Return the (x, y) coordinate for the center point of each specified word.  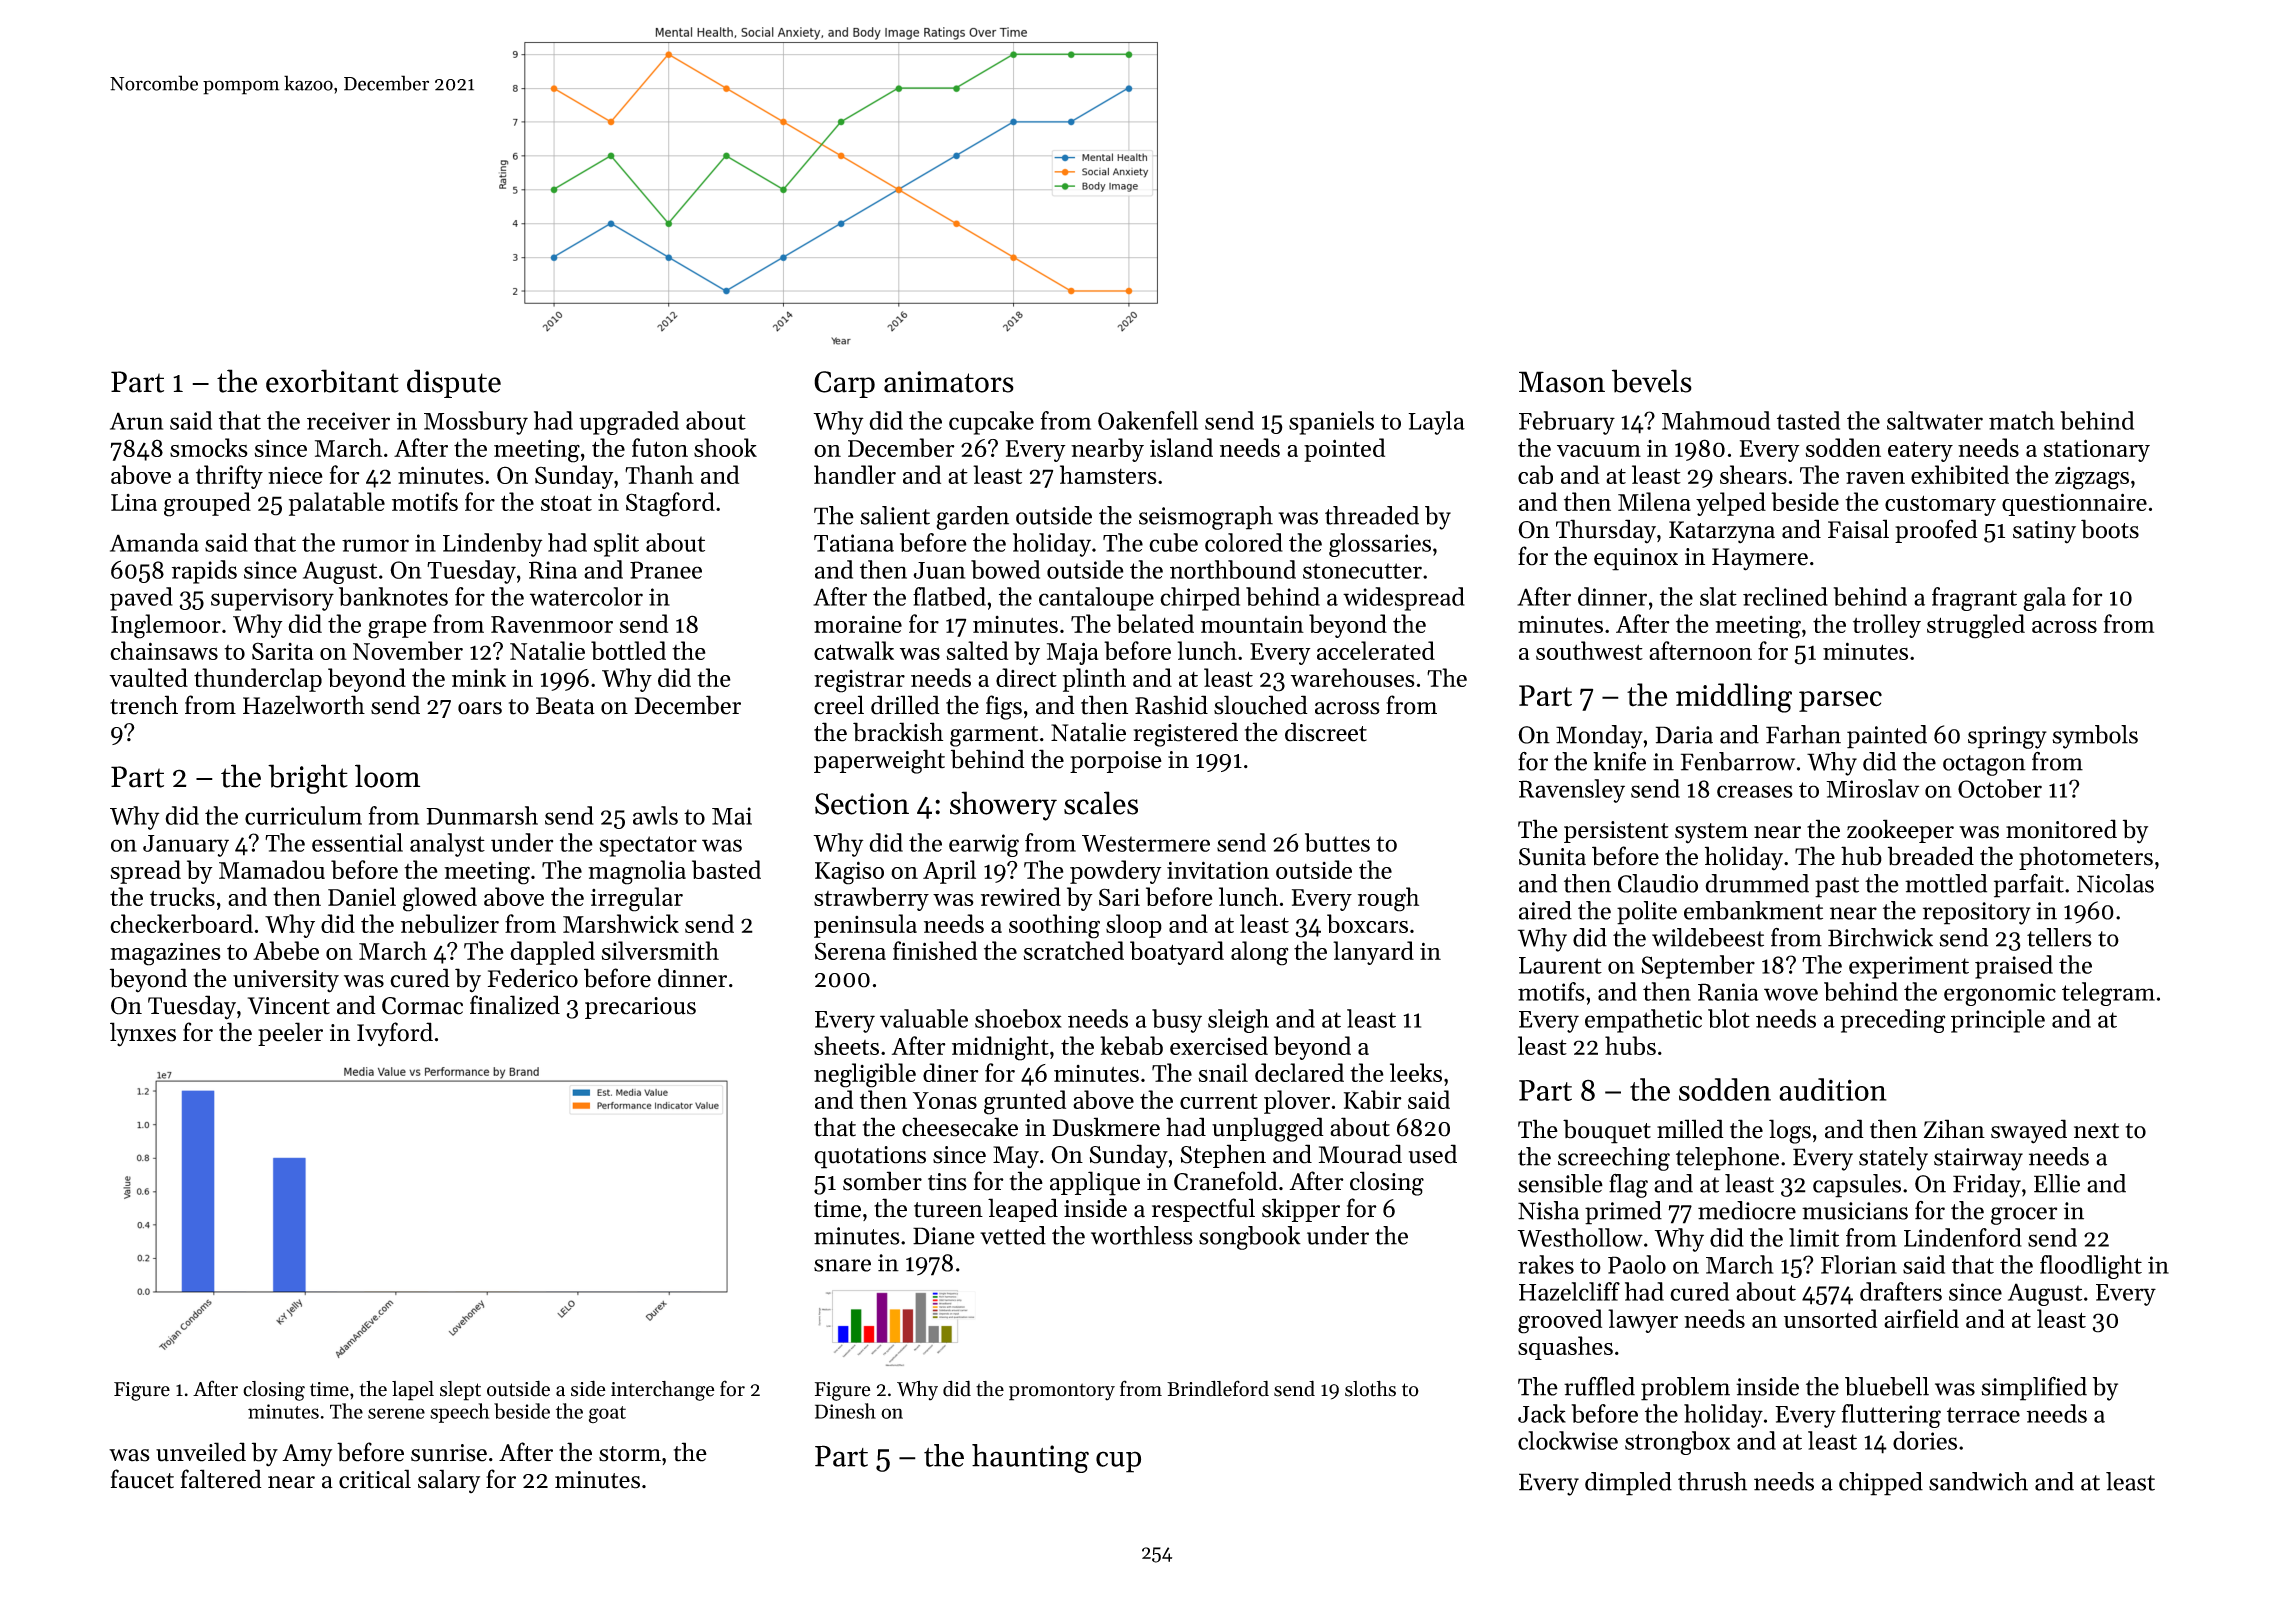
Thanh (659, 474)
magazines (165, 954)
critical (375, 1479)
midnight (1000, 1048)
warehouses (1353, 677)
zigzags (2092, 478)
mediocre (1747, 1210)
